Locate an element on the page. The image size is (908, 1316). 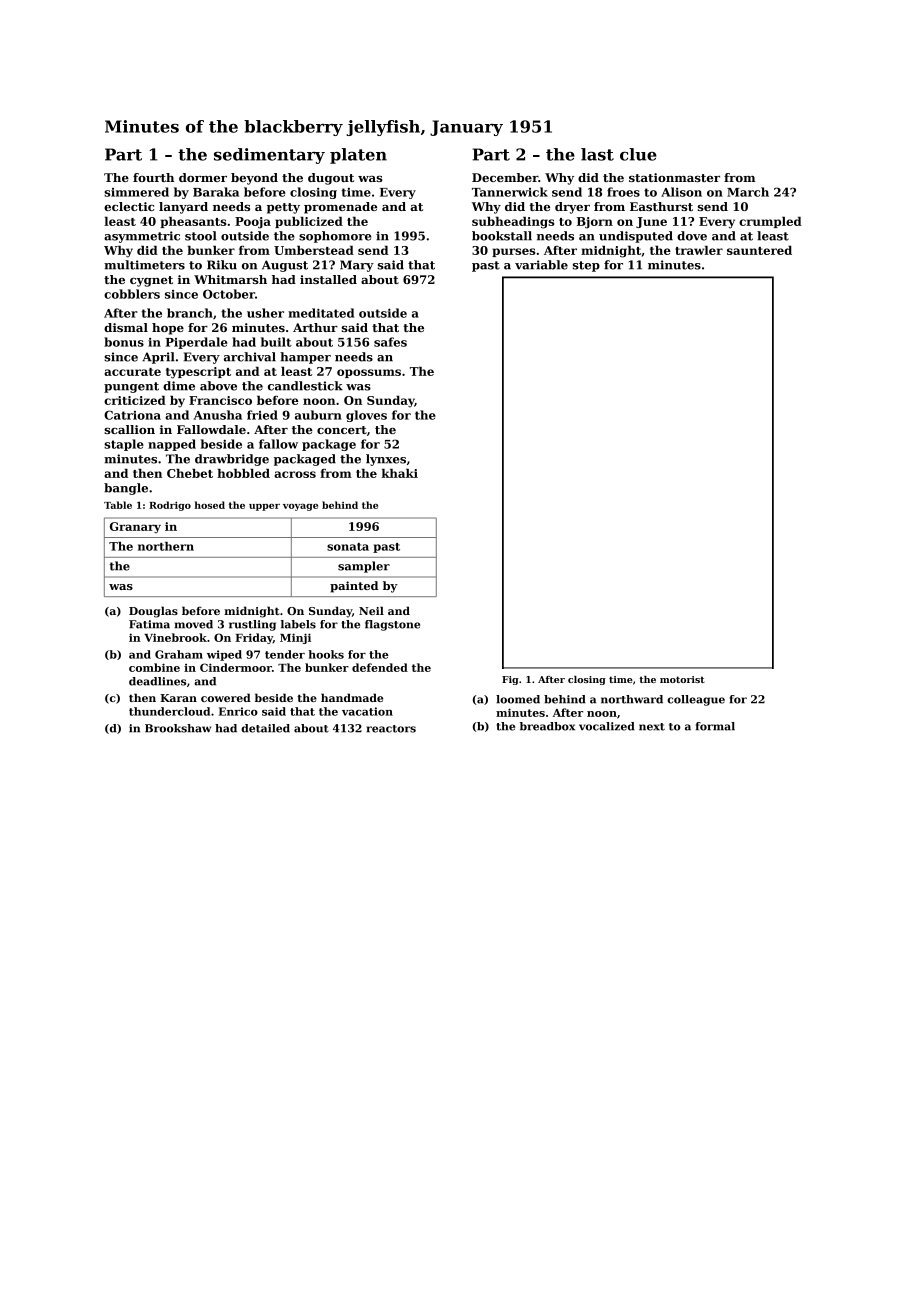
stationmaster is located at coordinates (674, 177).
